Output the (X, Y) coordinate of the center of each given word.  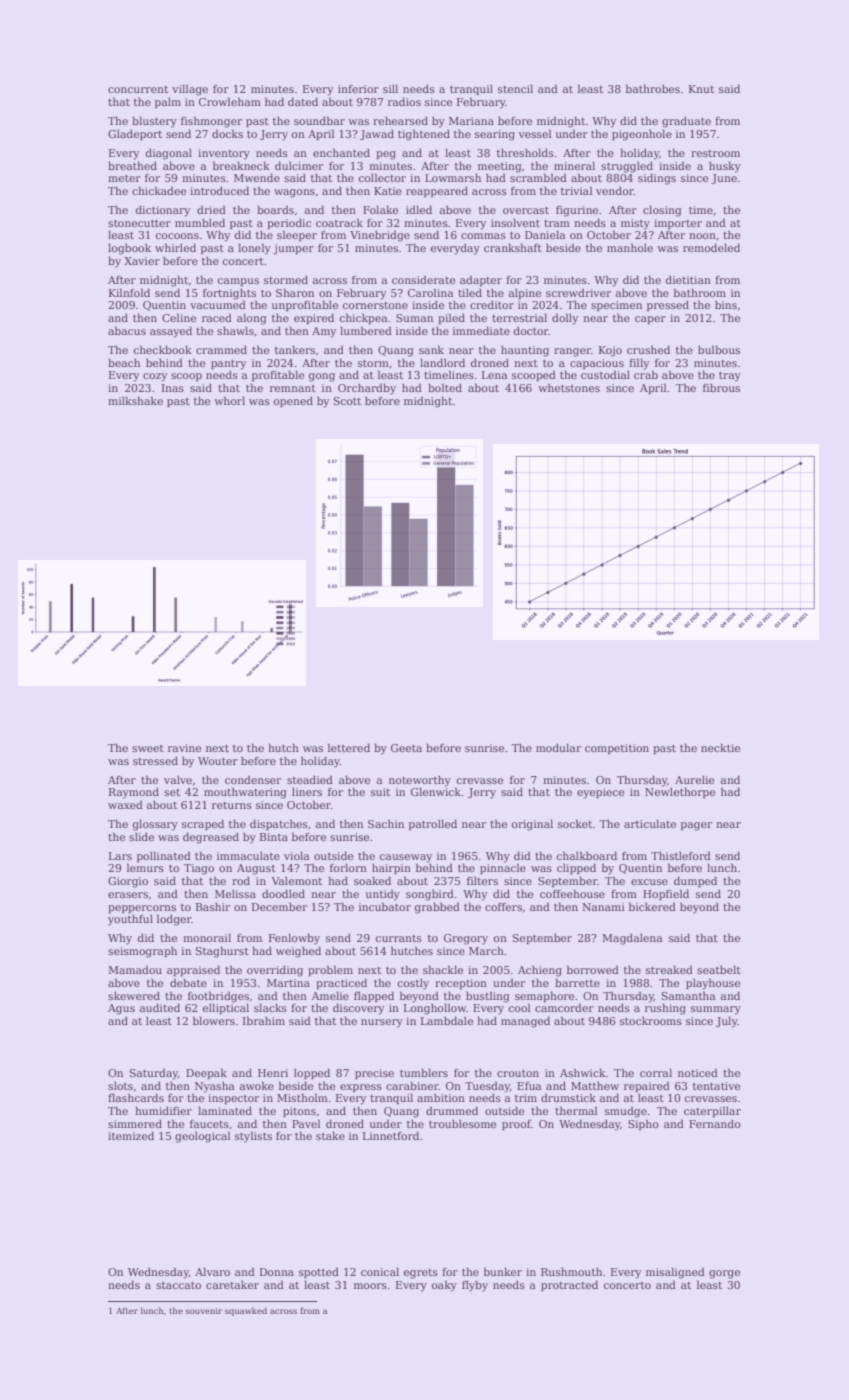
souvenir (204, 1311)
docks (227, 133)
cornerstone (375, 305)
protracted (569, 1285)
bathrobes (653, 88)
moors (370, 1286)
